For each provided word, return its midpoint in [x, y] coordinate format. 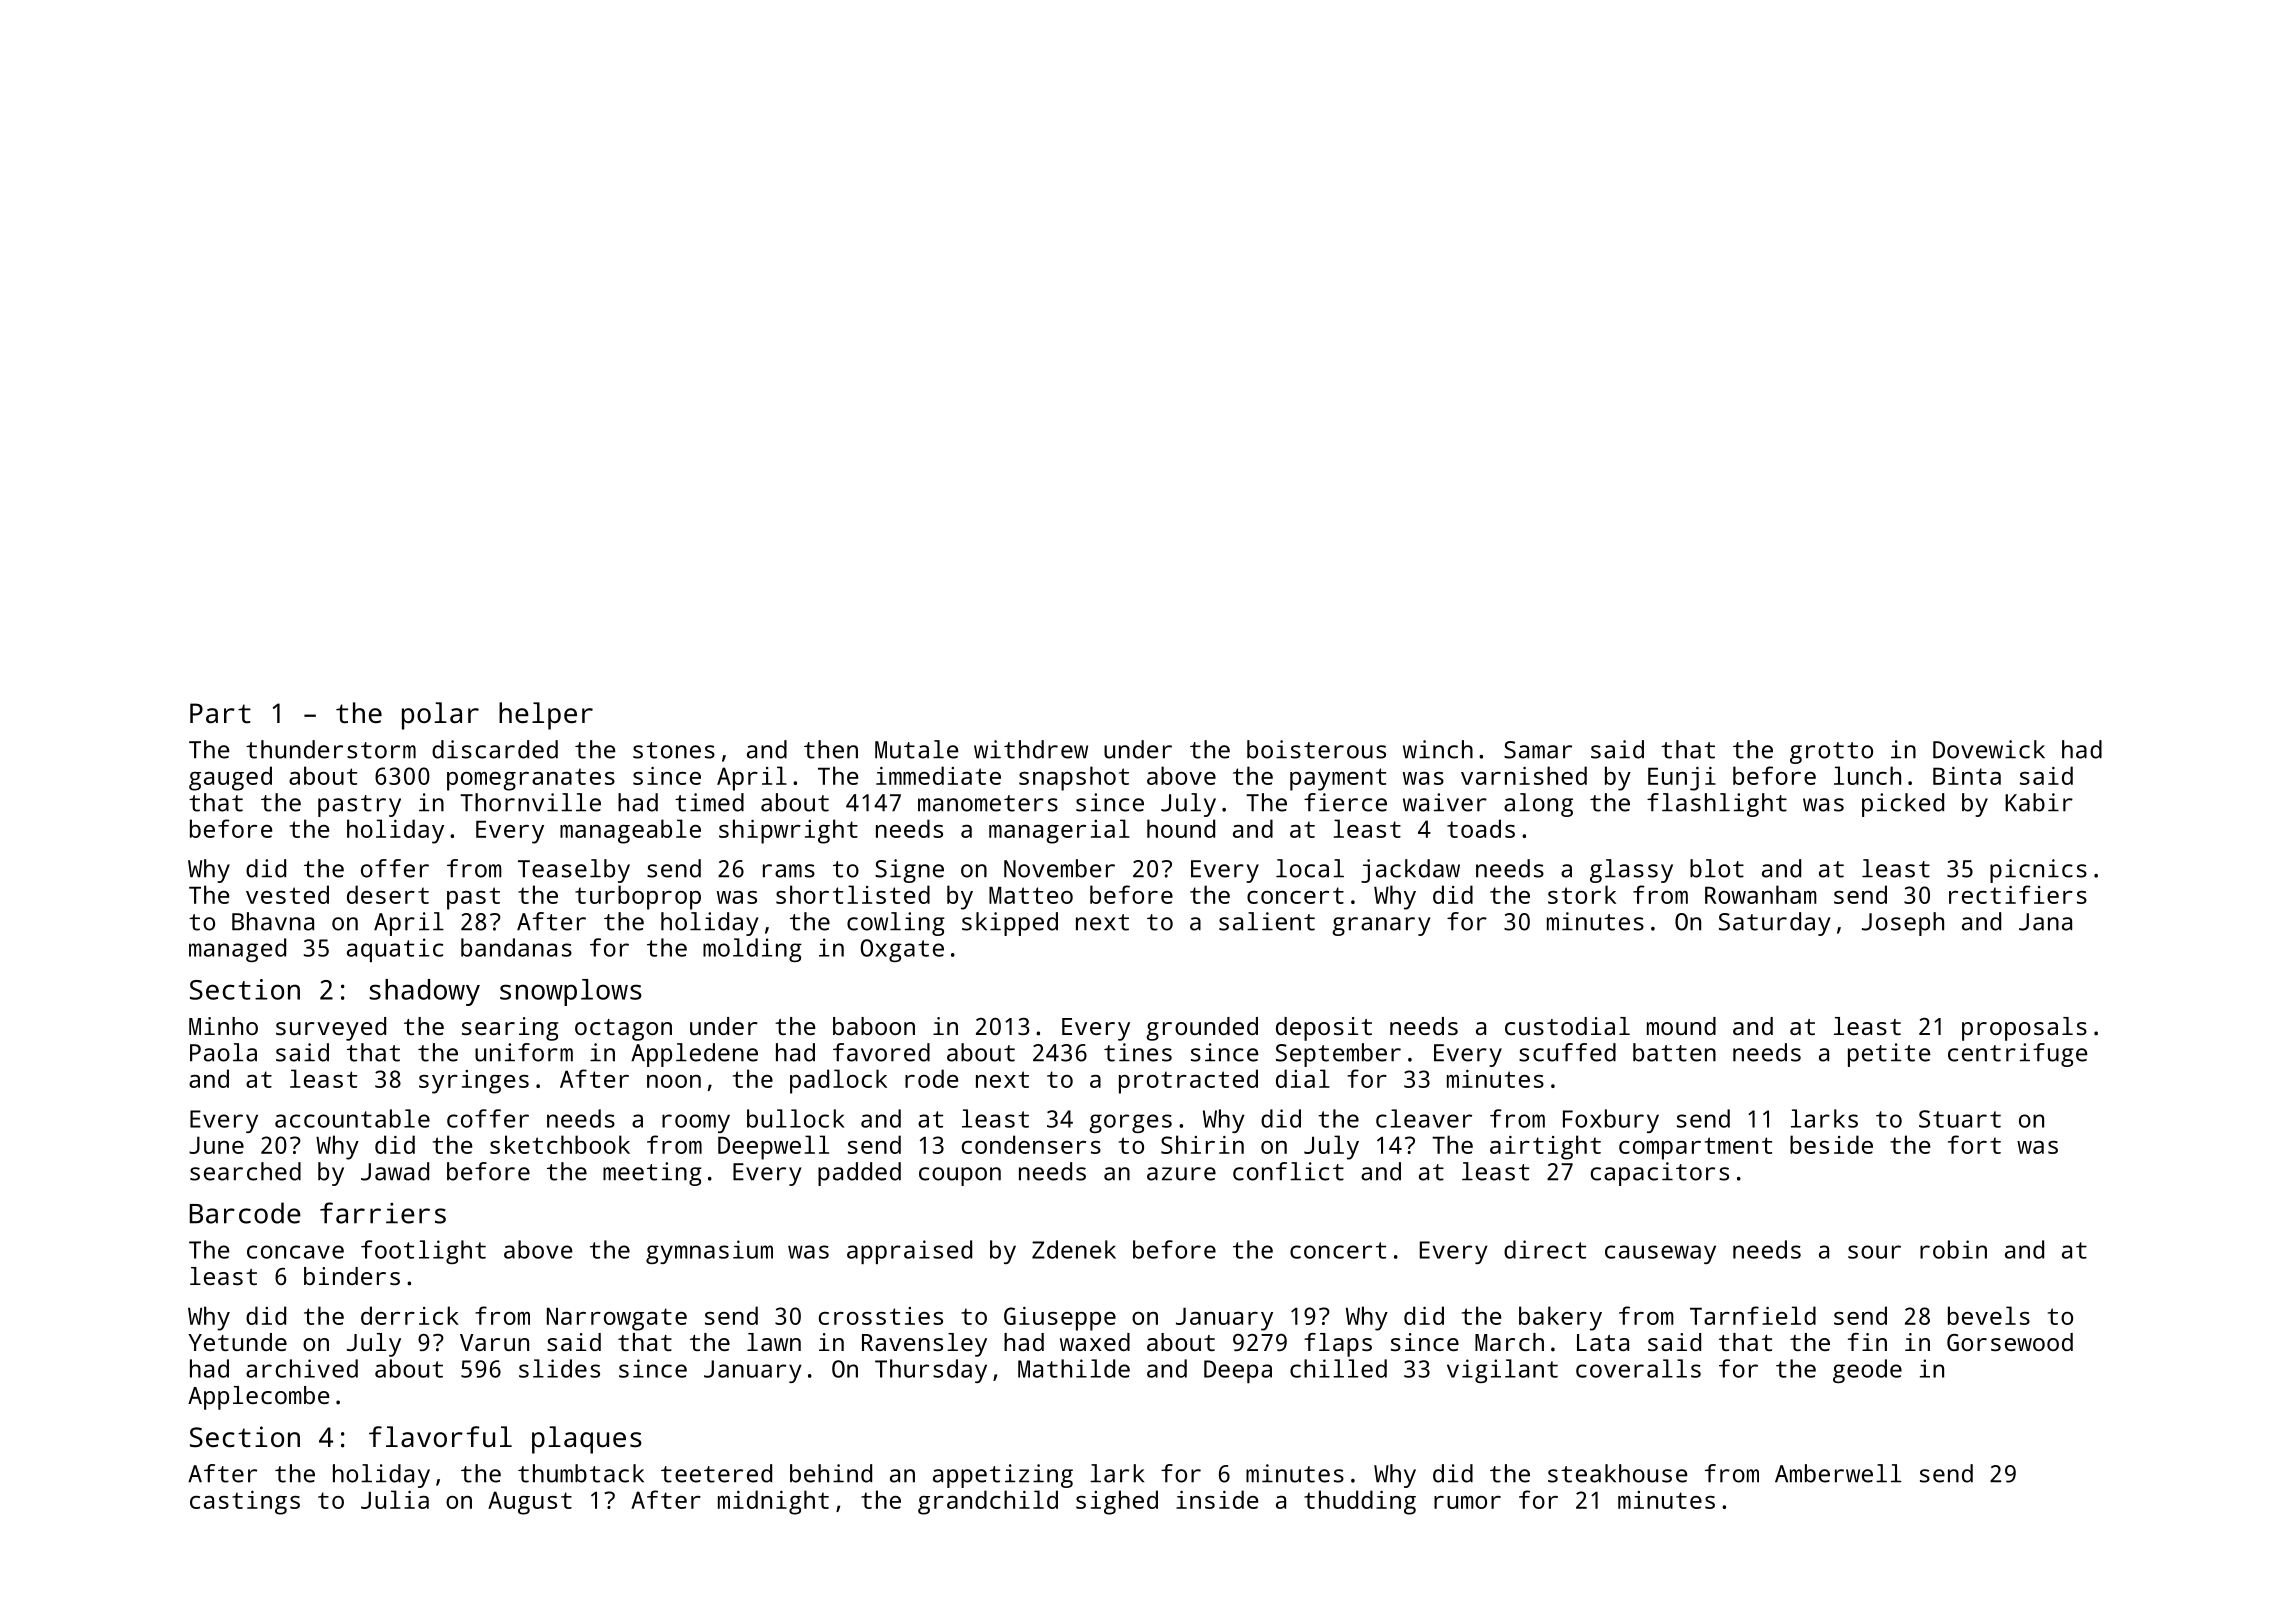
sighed [1117, 1502]
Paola [223, 1052]
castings [245, 1503]
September [1338, 1055]
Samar [1538, 750]
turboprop [638, 897]
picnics [2038, 871]
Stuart [1960, 1119]
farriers [383, 1213]
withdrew [1031, 749]
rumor [1467, 1502]
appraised [909, 1252]
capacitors [1660, 1174]
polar [440, 716]
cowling [896, 924]
